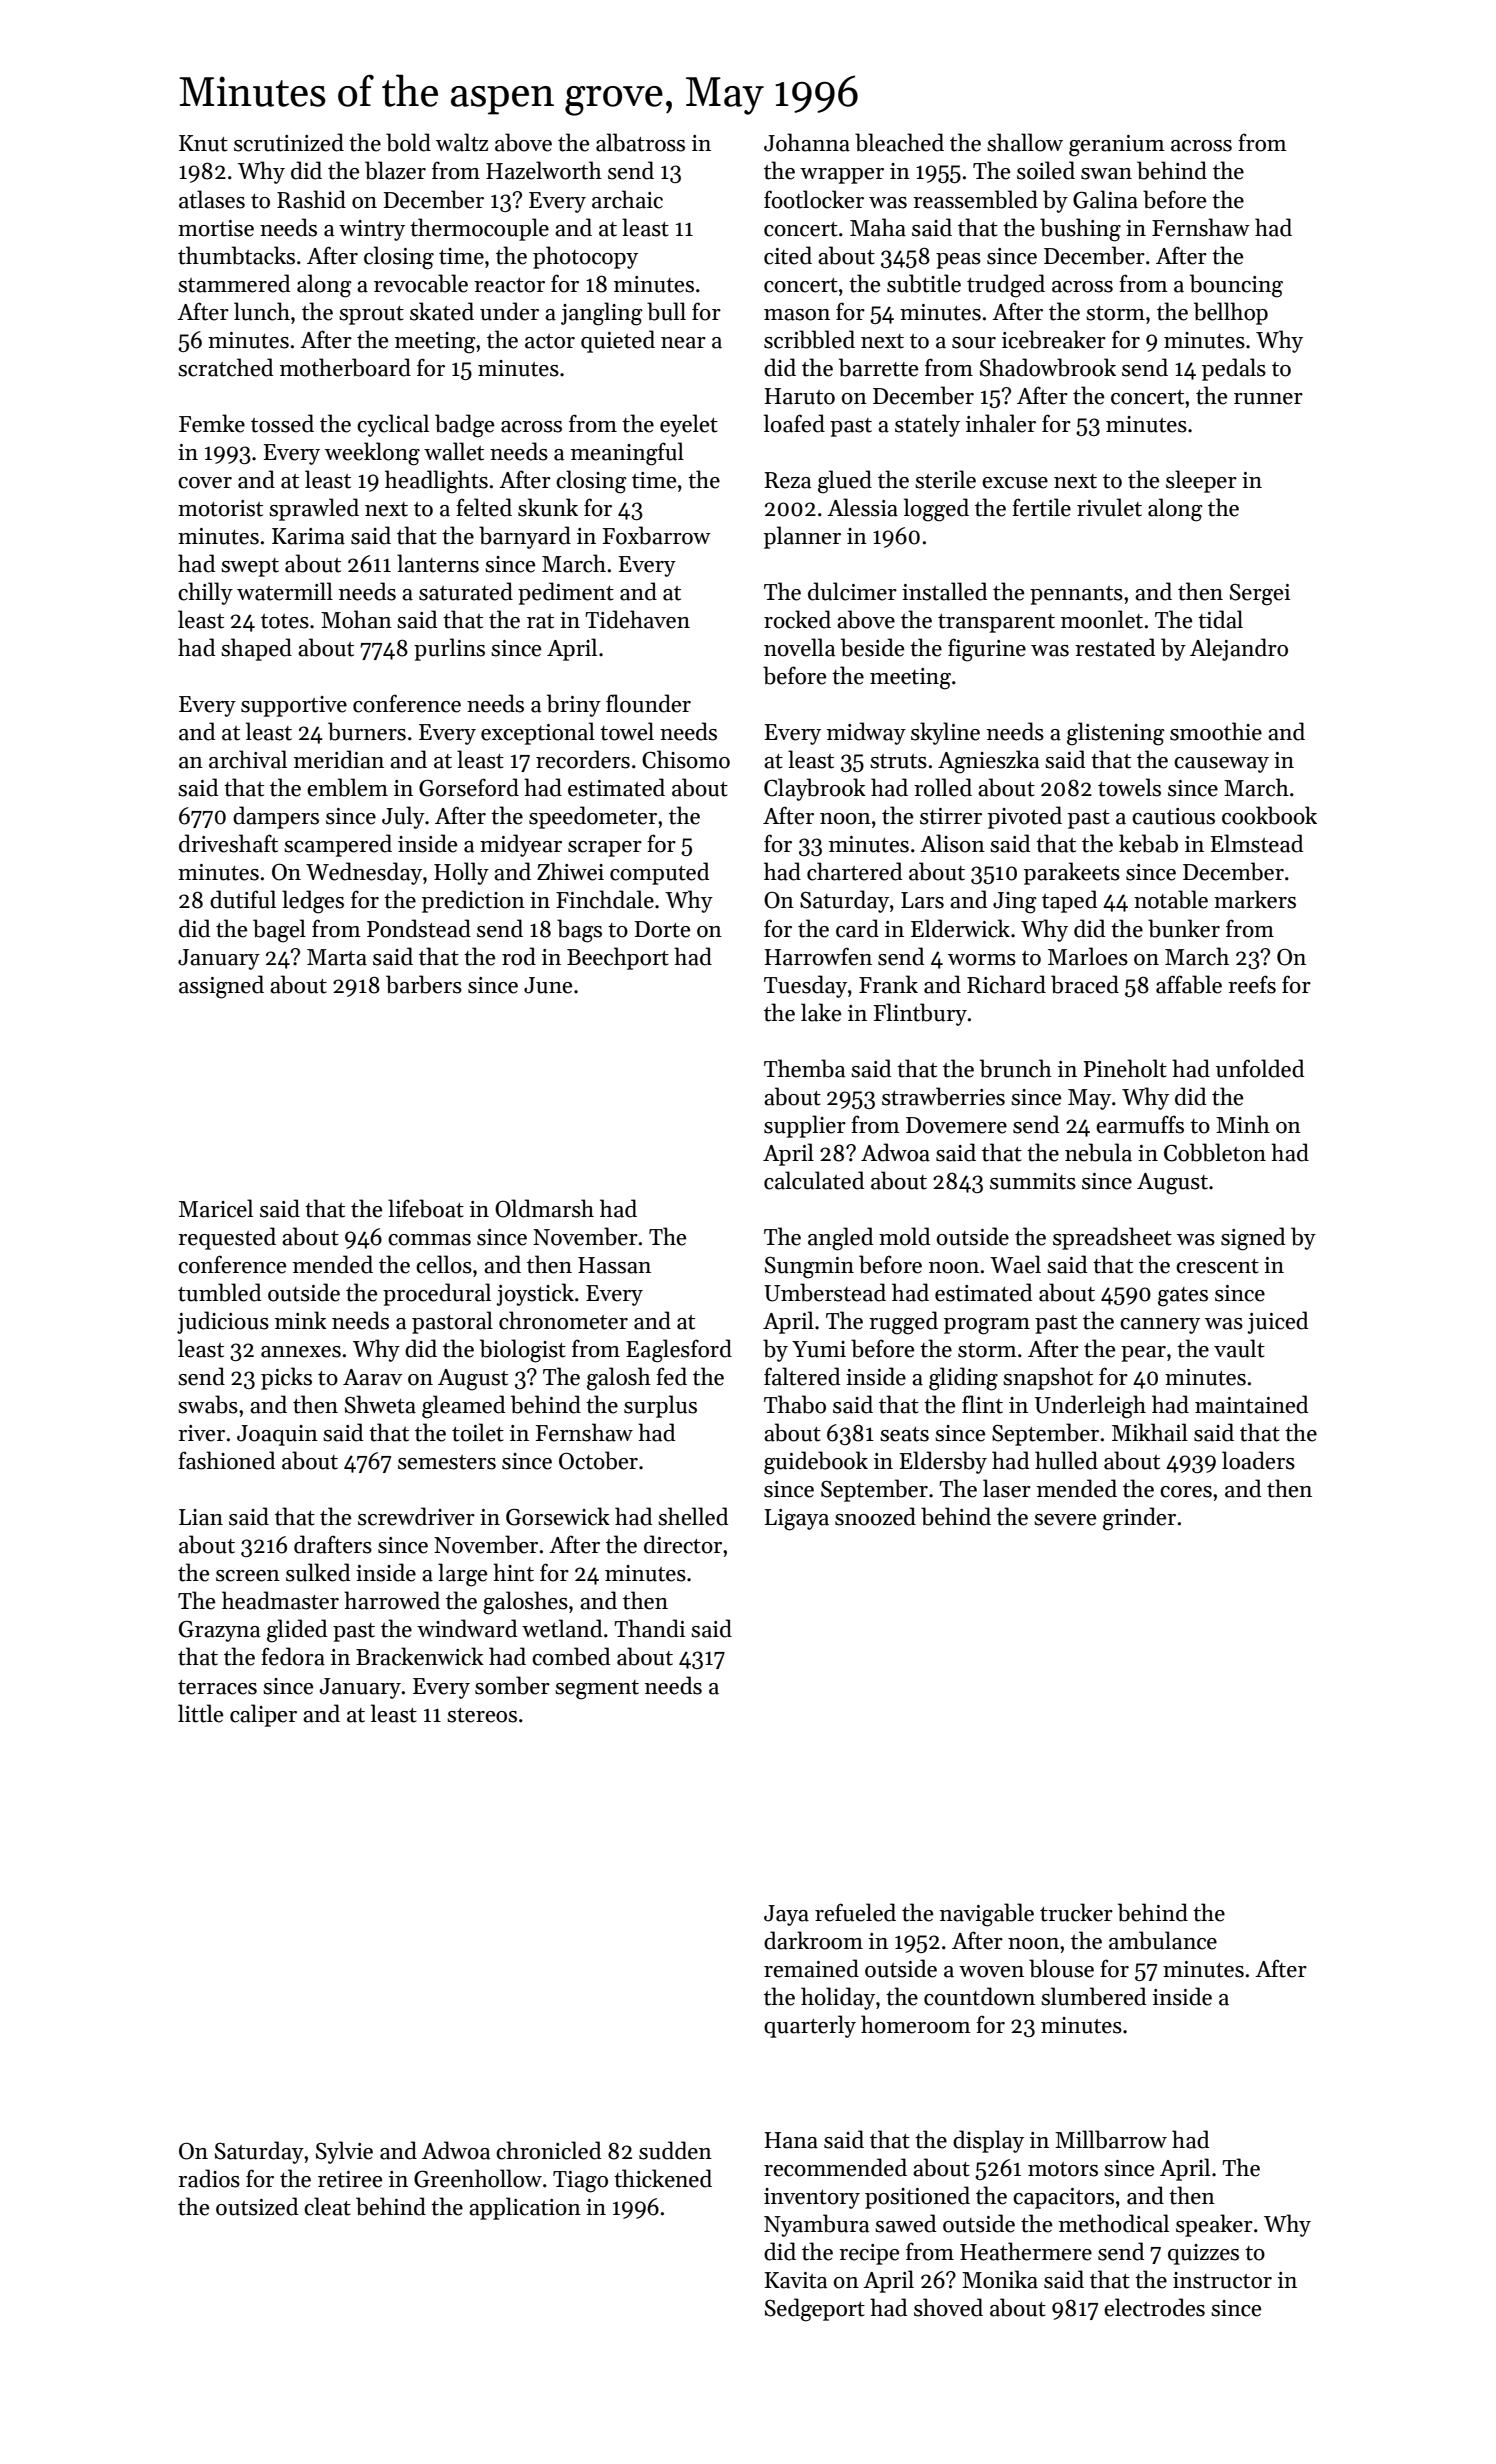 This document has height=2464, width=1496. I want to click on Sedgeport, so click(815, 2310).
